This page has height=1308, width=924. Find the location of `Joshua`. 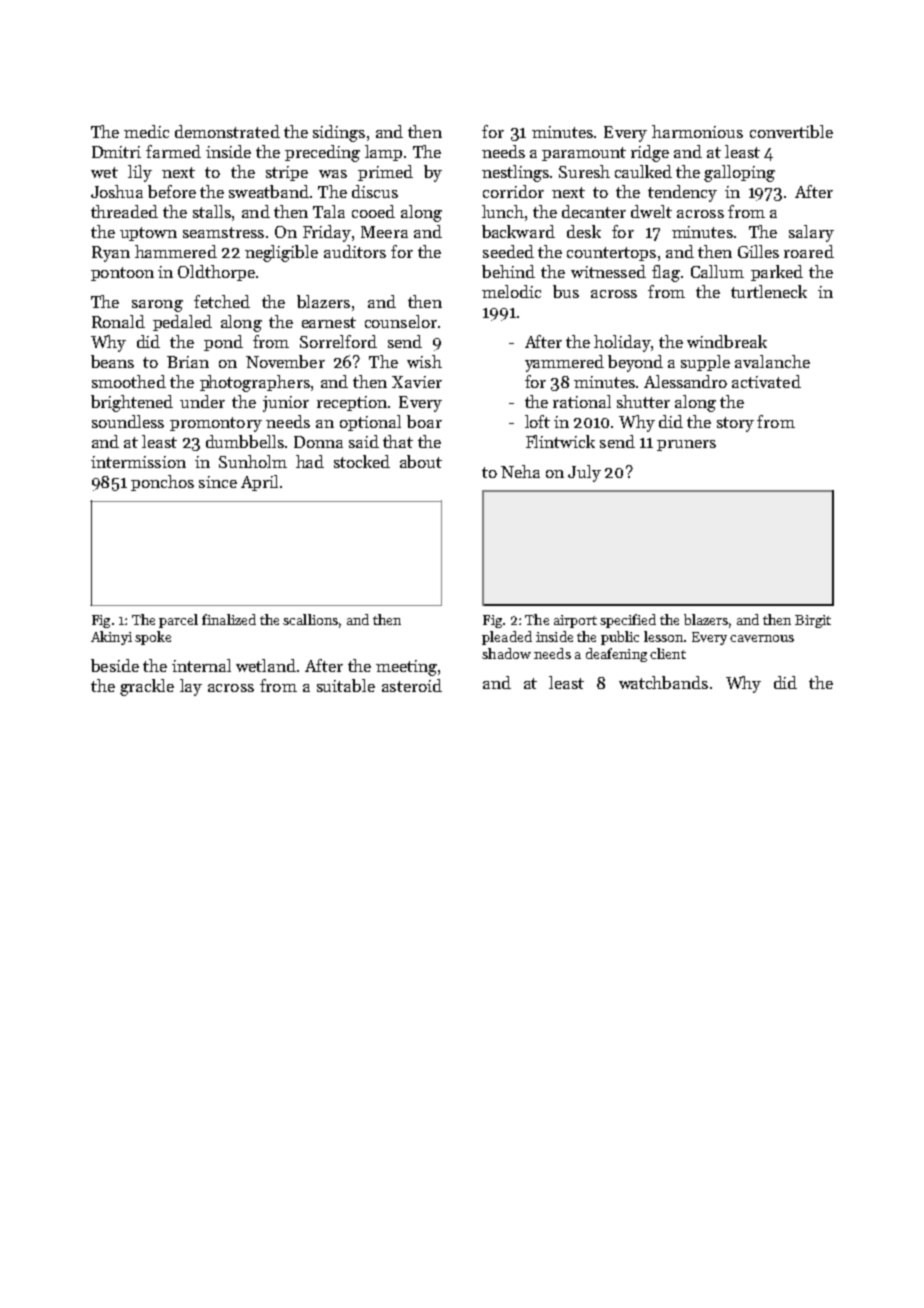

Joshua is located at coordinates (117, 191).
